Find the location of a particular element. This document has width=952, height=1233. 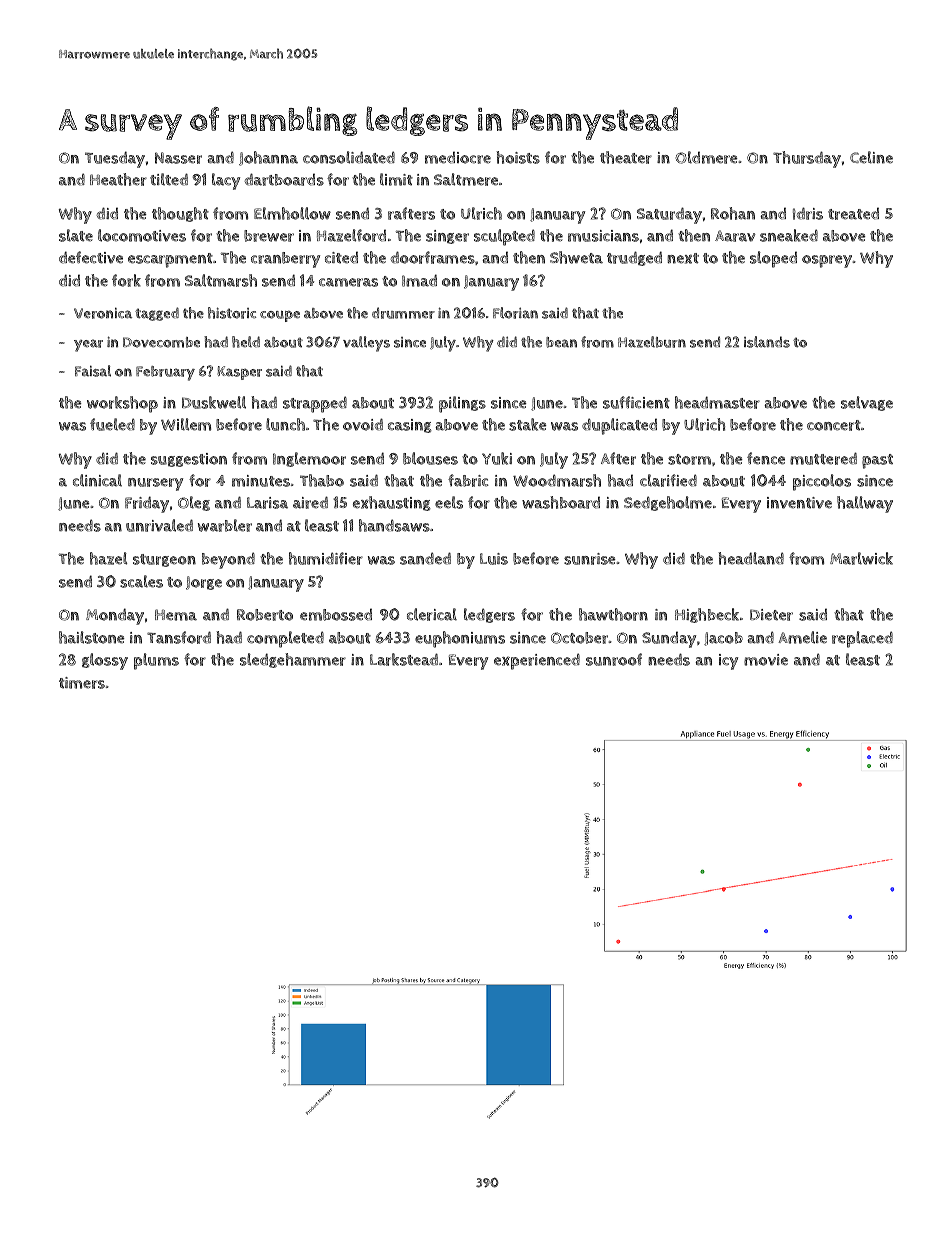

valleys is located at coordinates (366, 344).
